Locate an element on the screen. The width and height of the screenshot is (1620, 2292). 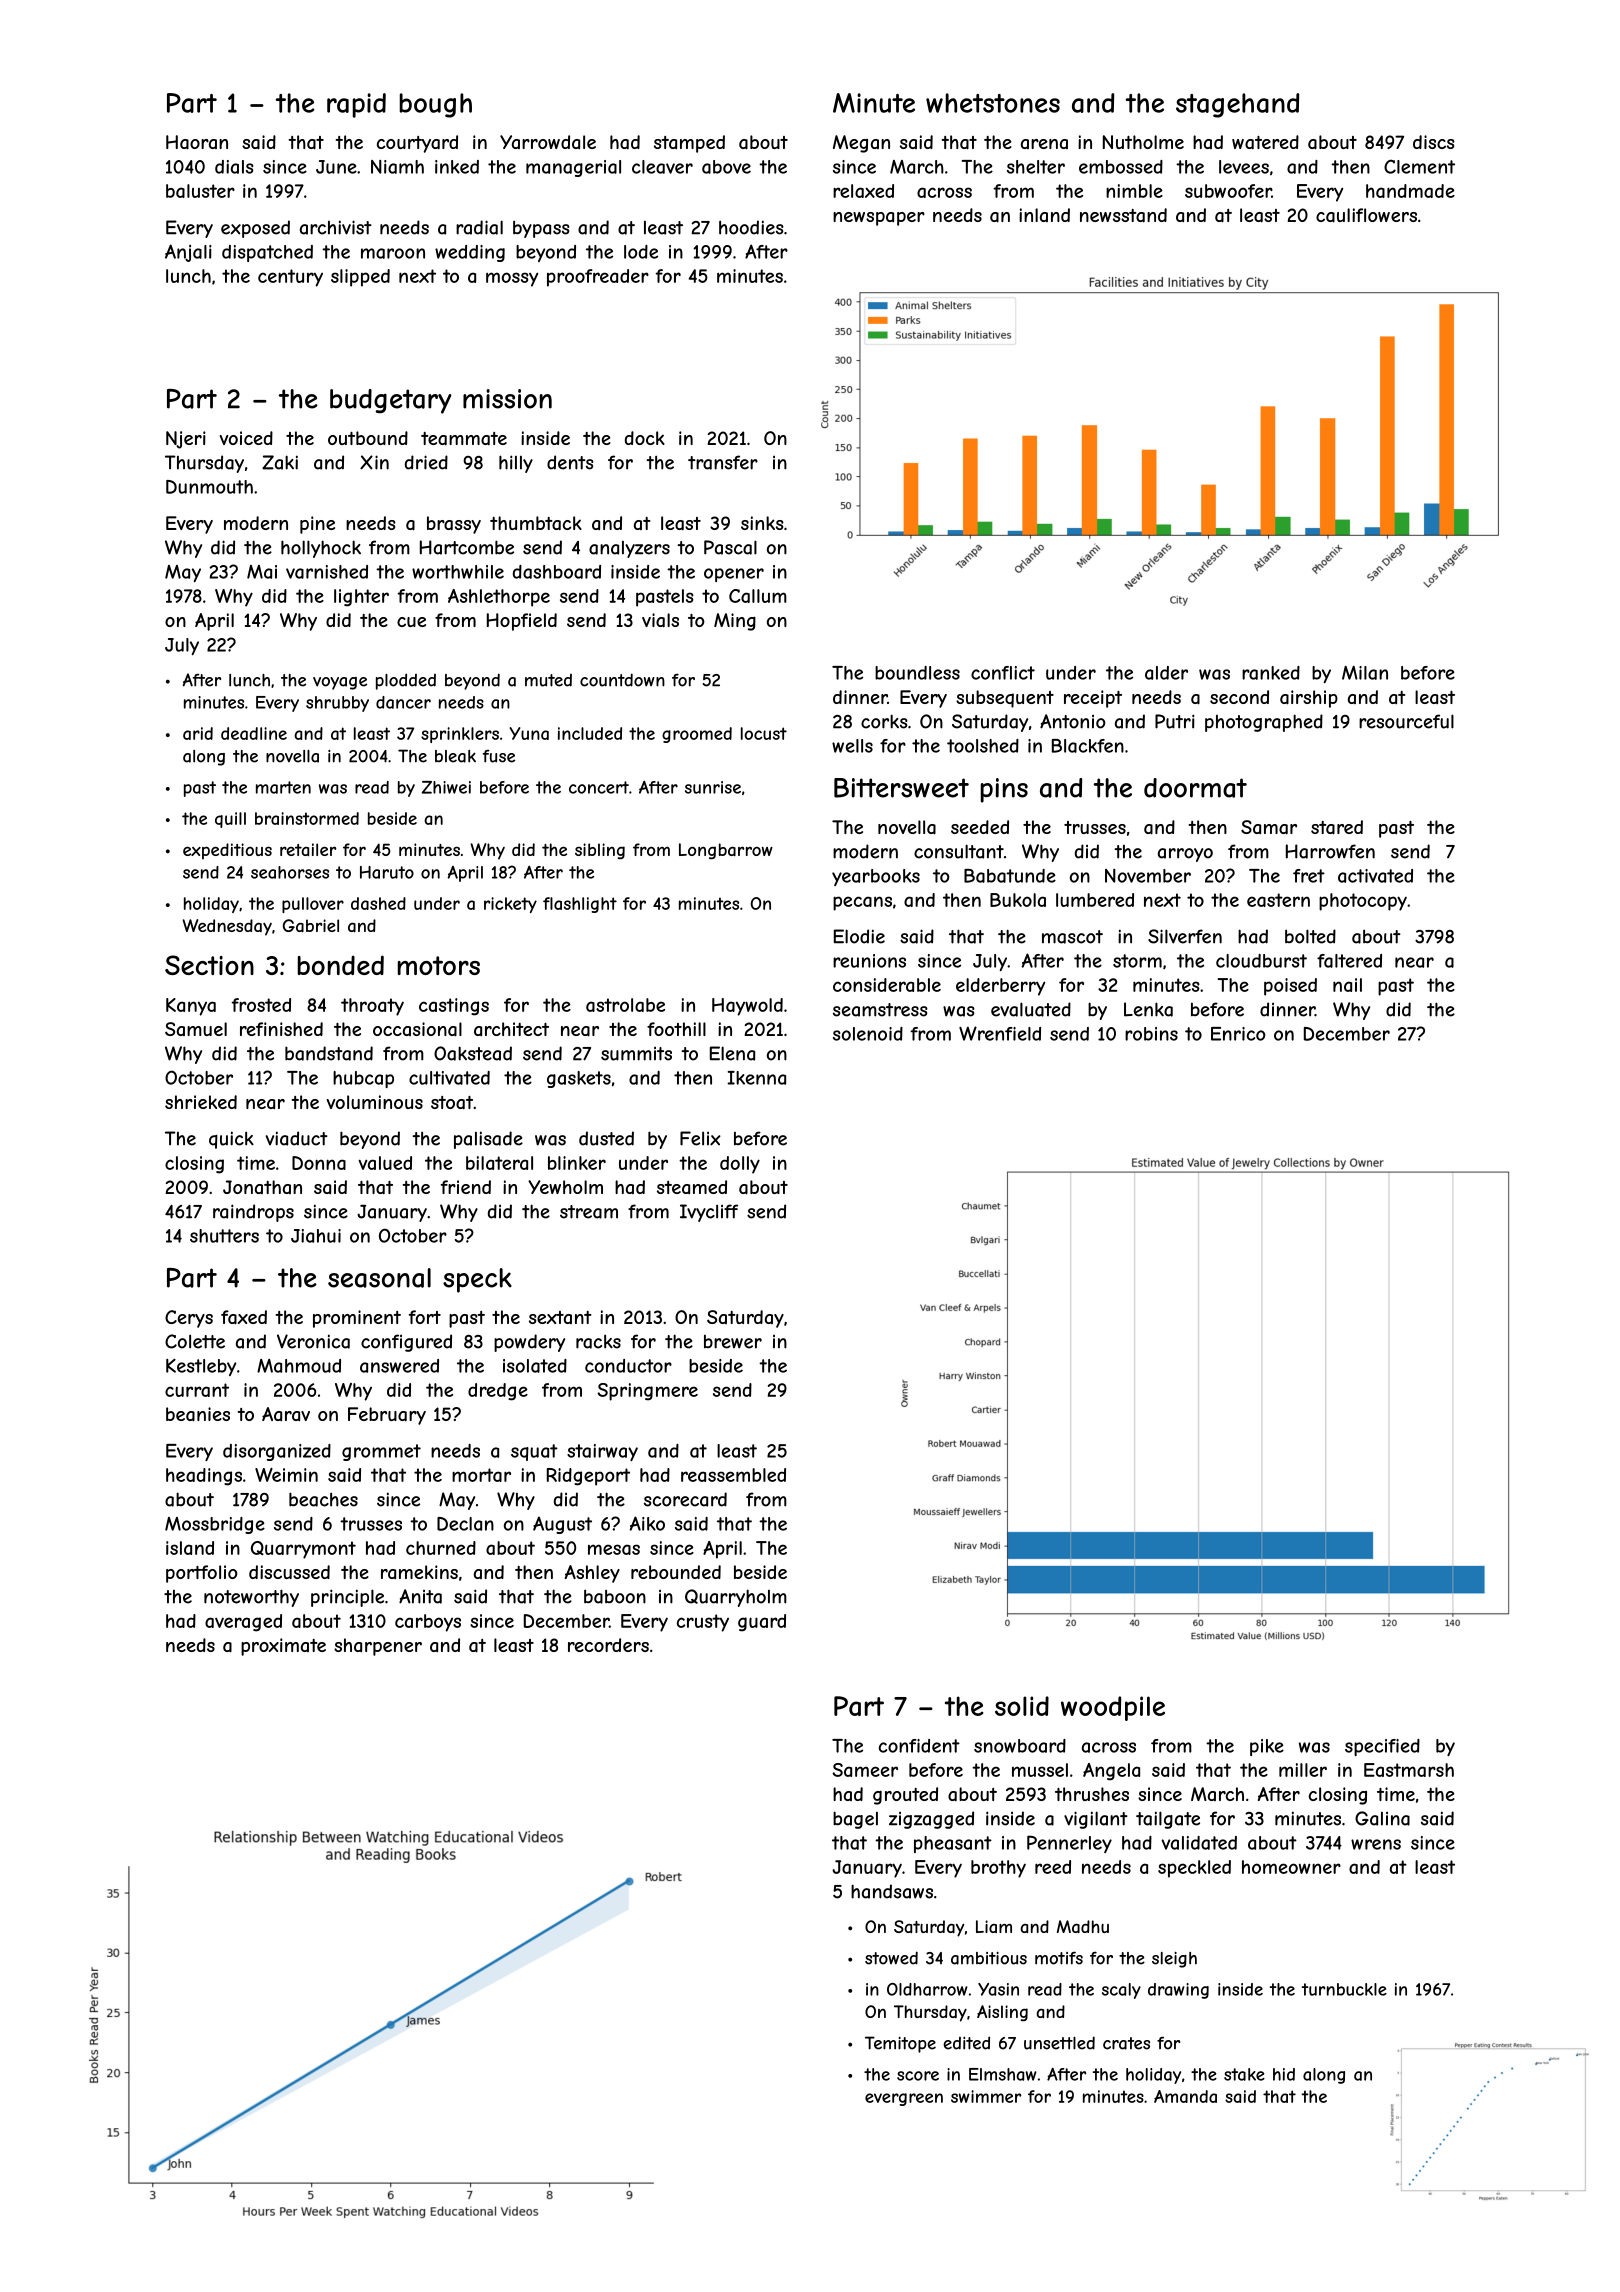
newsstand is located at coordinates (1123, 215).
